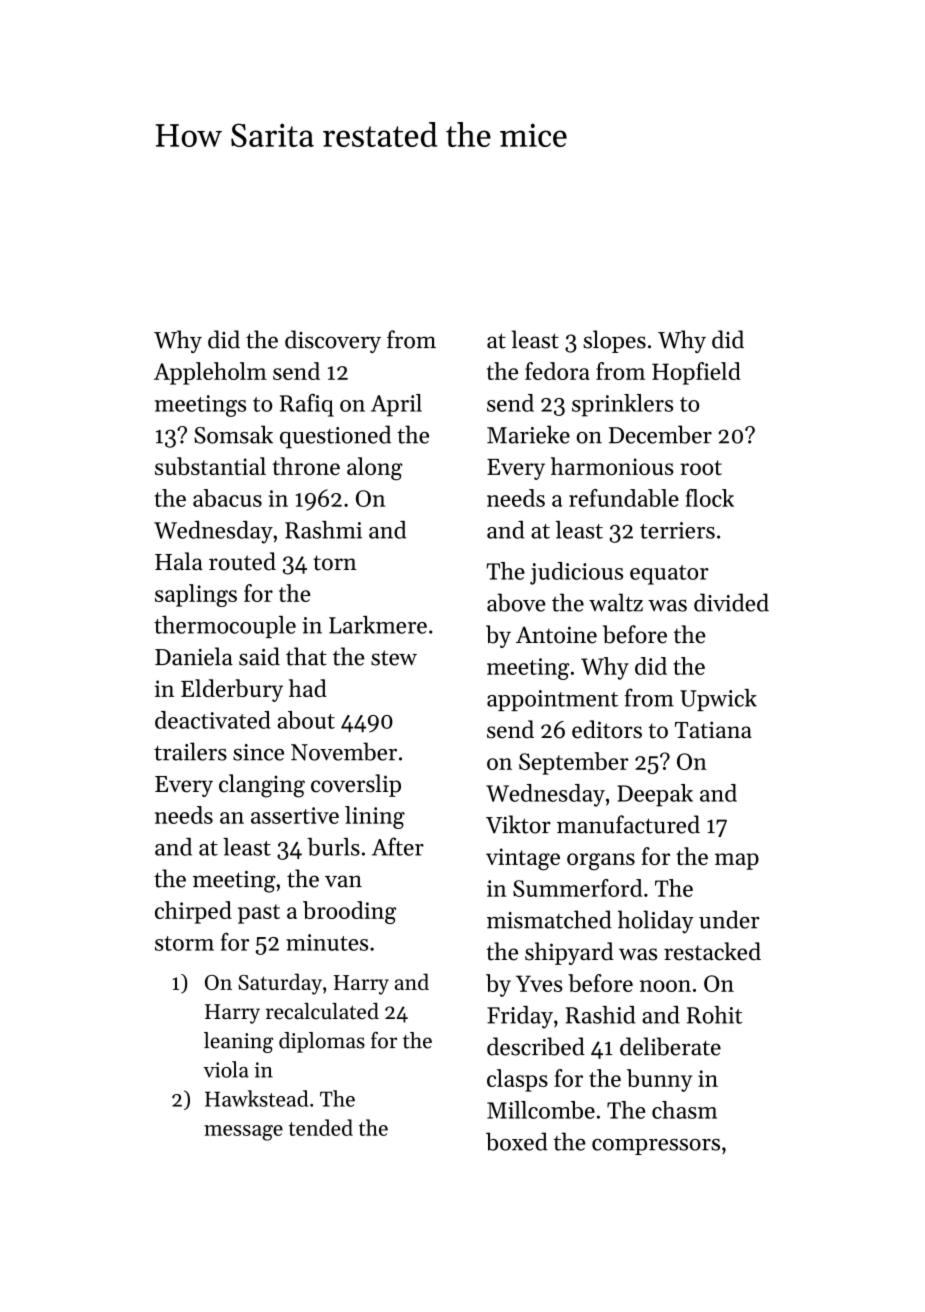 The width and height of the document is (925, 1312). What do you see at coordinates (233, 434) in the document?
I see `Somsak` at bounding box center [233, 434].
